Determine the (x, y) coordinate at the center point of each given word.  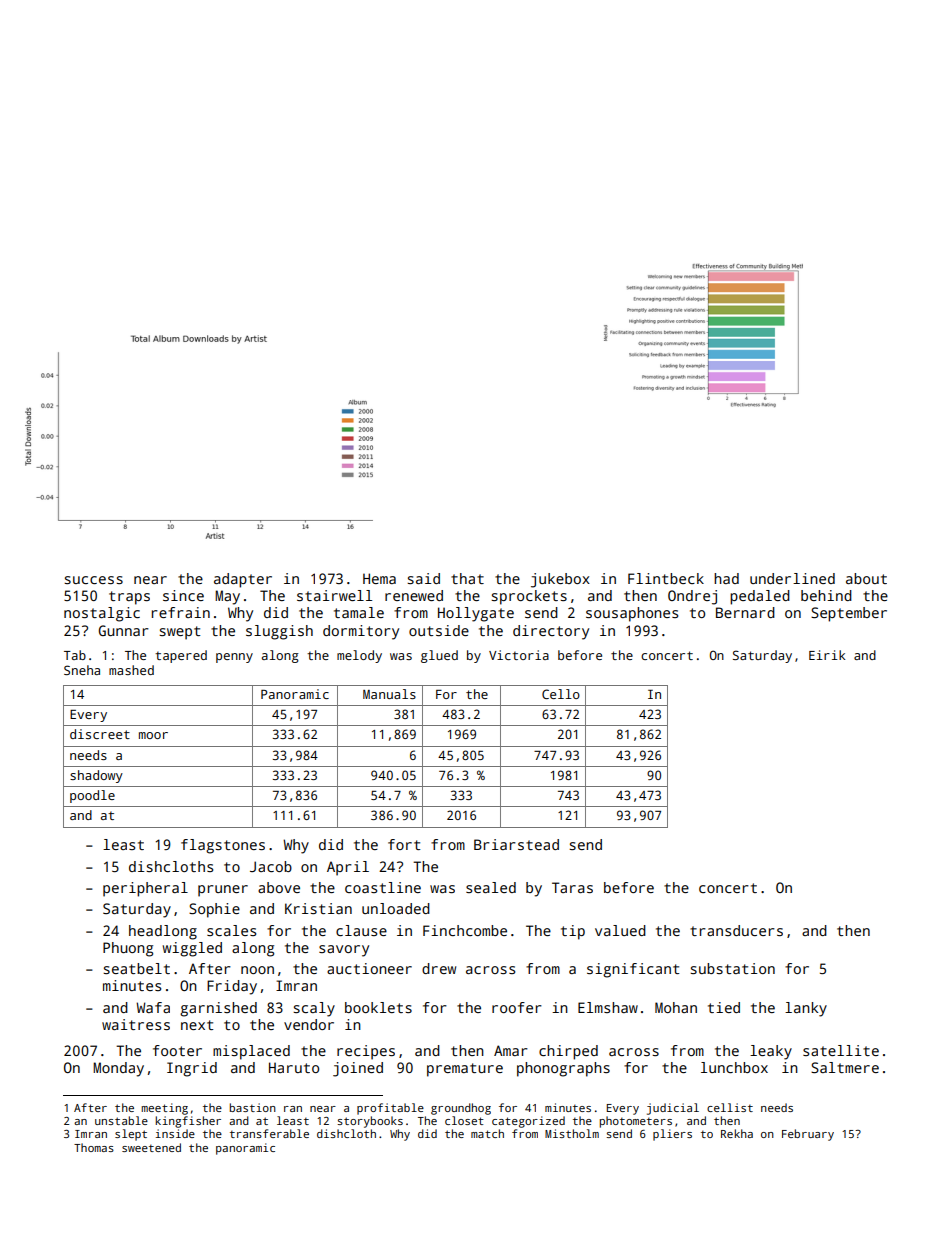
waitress (136, 1024)
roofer (517, 1007)
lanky (806, 1009)
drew (439, 968)
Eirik (827, 655)
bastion (253, 1107)
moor (153, 735)
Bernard (745, 612)
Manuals (389, 694)
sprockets (529, 597)
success (93, 580)
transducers (736, 930)
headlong (163, 932)
